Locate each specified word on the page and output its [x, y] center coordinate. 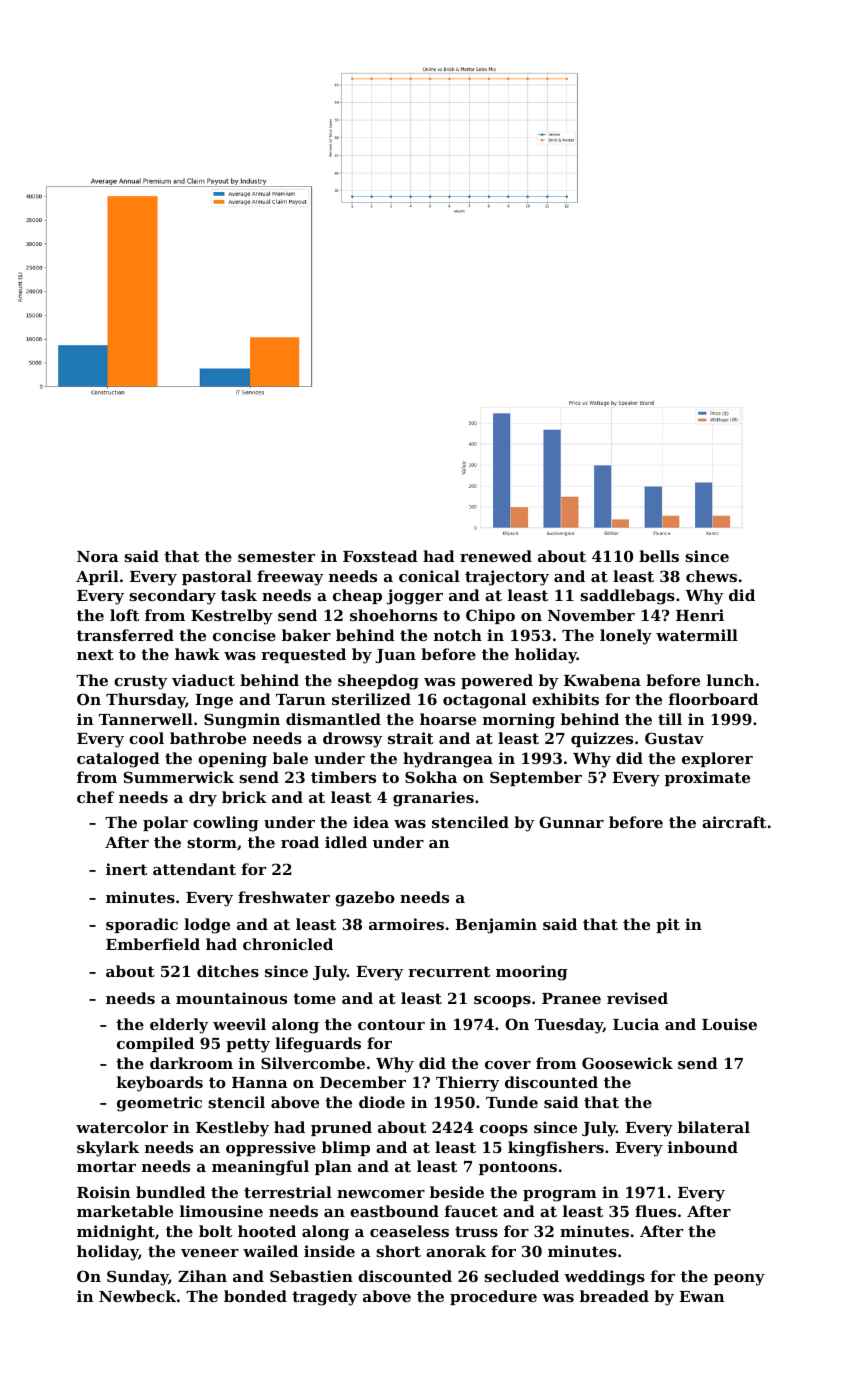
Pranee [571, 998]
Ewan [701, 1296]
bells [659, 556]
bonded [255, 1296]
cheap [357, 596]
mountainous [231, 998]
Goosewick [627, 1063]
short [398, 1251]
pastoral [217, 577]
